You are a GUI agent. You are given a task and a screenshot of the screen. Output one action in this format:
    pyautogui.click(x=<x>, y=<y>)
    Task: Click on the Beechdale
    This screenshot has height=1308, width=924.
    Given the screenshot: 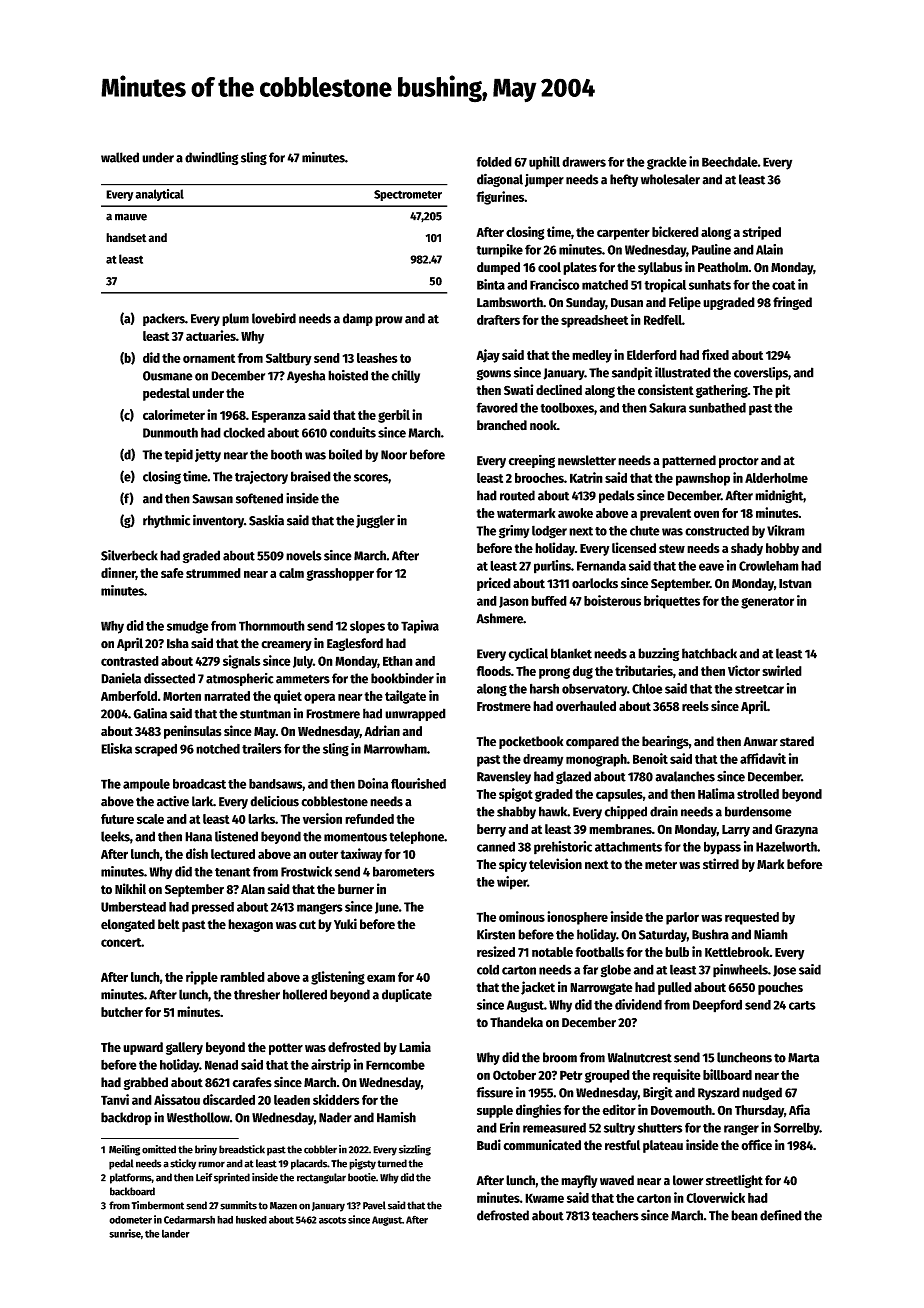 What is the action you would take?
    pyautogui.click(x=730, y=162)
